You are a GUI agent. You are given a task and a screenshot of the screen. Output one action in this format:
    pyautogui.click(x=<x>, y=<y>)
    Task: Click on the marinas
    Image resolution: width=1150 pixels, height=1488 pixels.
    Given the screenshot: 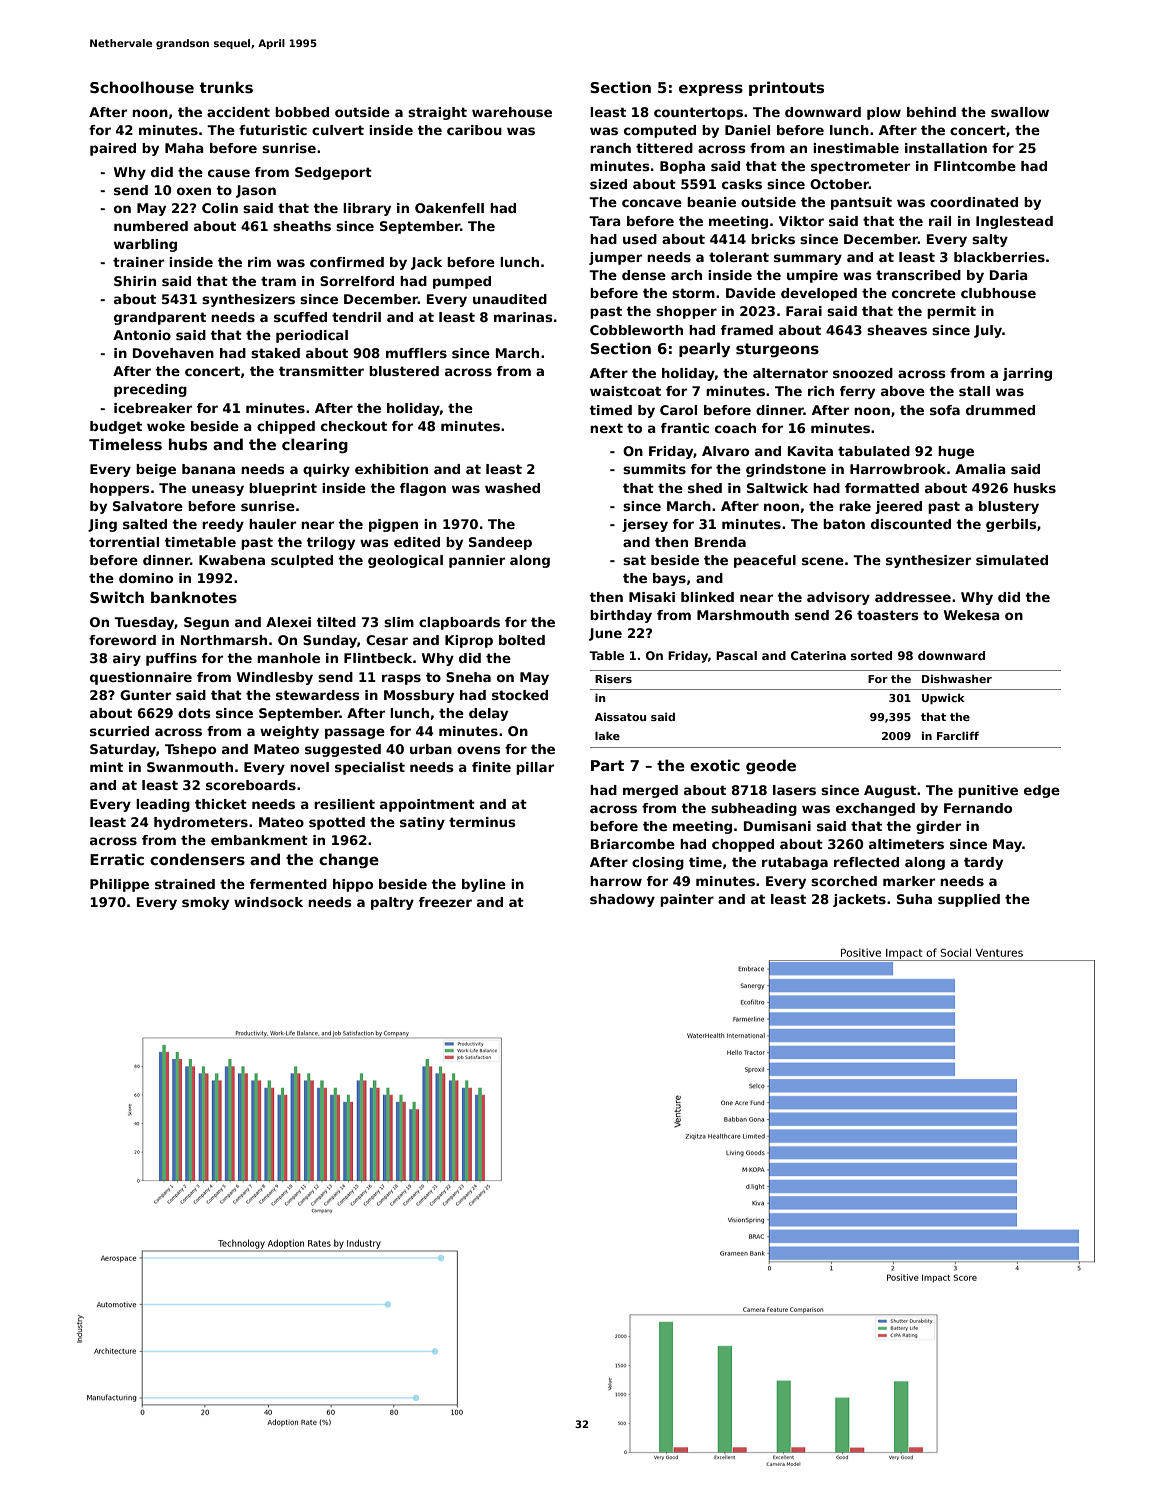 What is the action you would take?
    pyautogui.click(x=523, y=317)
